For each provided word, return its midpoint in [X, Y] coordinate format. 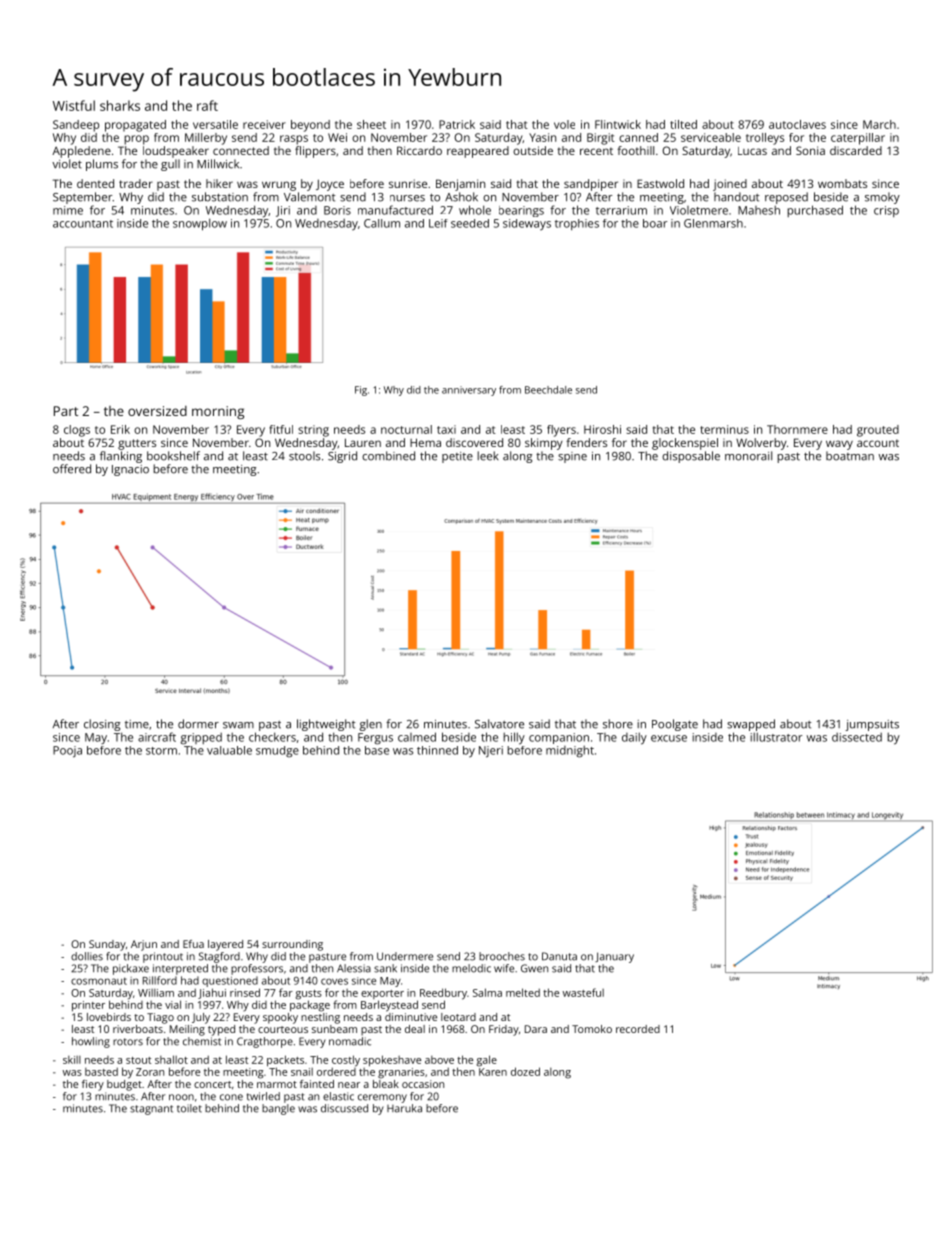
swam [238, 725]
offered [72, 469]
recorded [638, 1029]
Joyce [330, 185]
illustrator [776, 737]
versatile [215, 124]
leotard [458, 1017]
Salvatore [499, 724]
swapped [751, 725]
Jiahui [212, 993]
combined [388, 456]
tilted [683, 124]
